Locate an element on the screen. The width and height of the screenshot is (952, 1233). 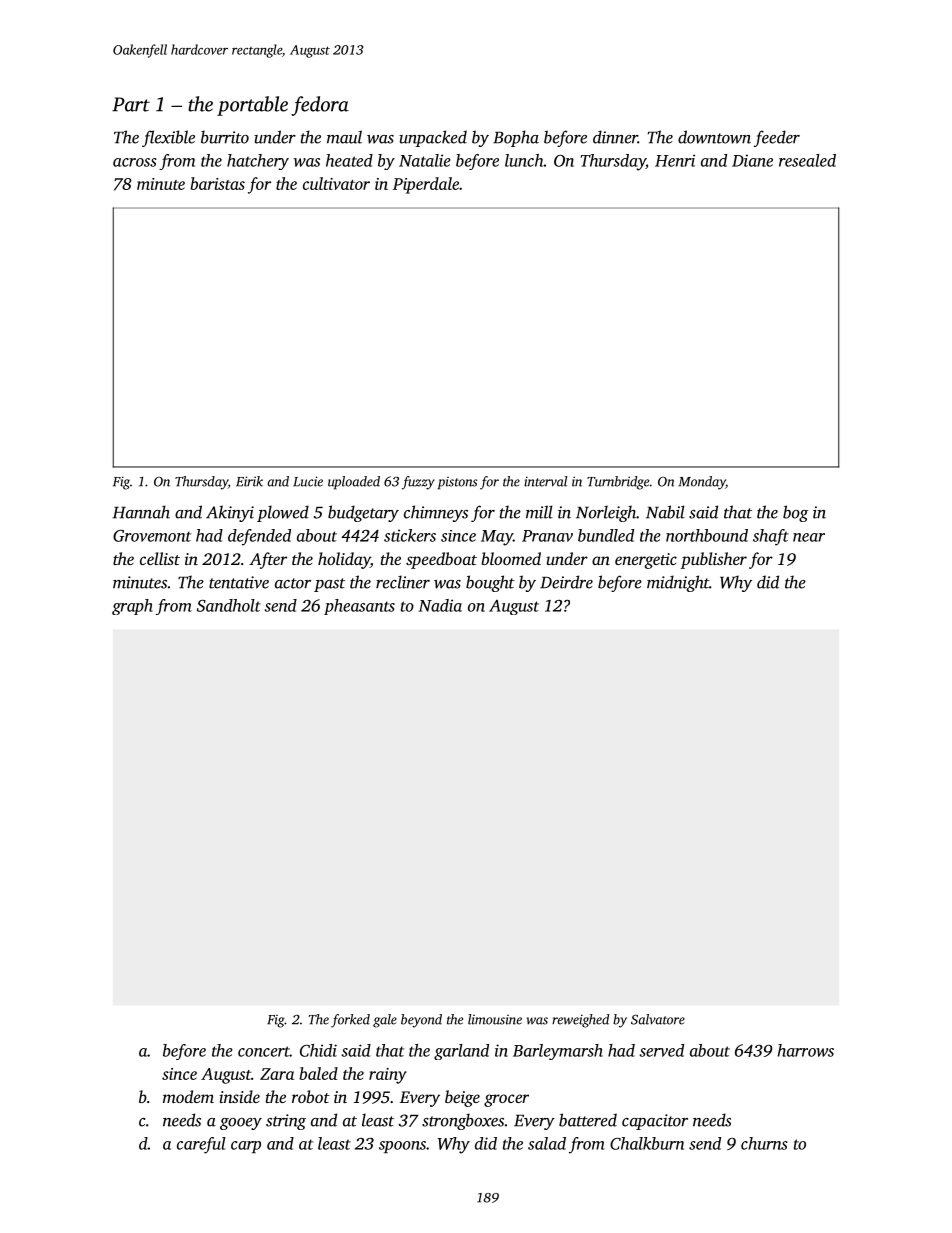
Henri is located at coordinates (675, 160).
